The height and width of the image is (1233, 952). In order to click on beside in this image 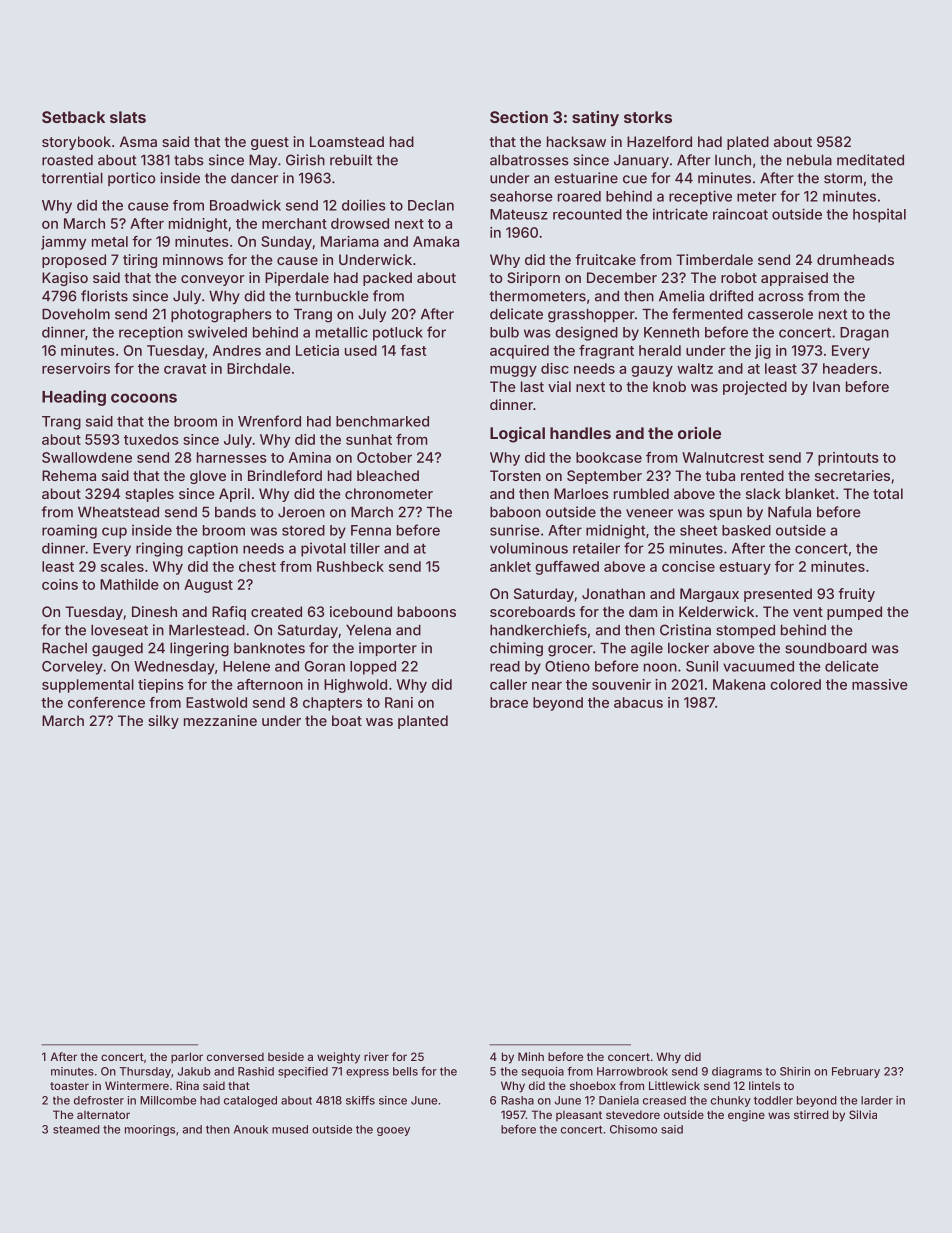, I will do `click(286, 1056)`.
